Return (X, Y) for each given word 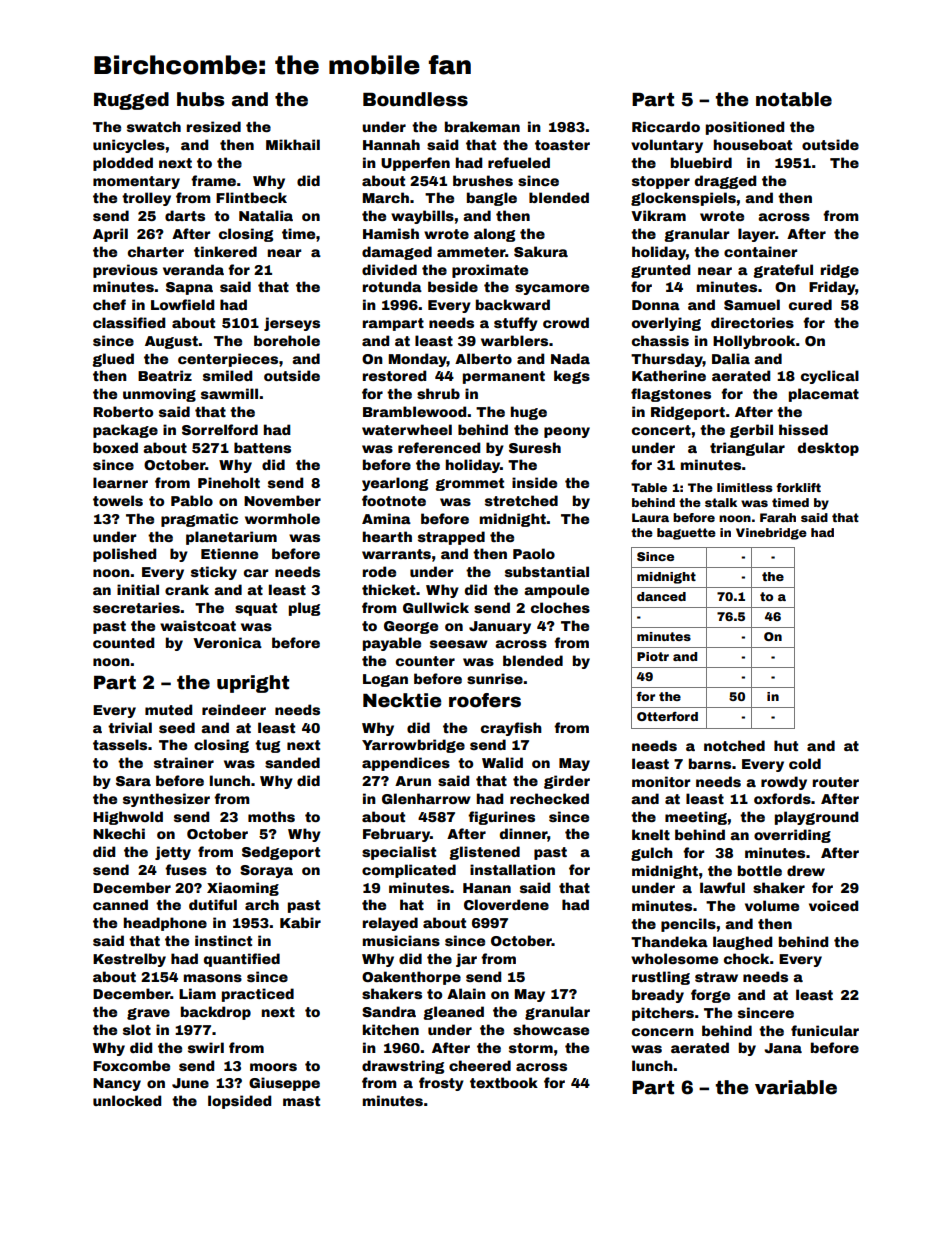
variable (796, 1087)
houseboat (753, 144)
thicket (388, 589)
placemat (824, 395)
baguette (686, 534)
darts (185, 215)
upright (253, 684)
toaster (562, 145)
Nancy (117, 1084)
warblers (514, 340)
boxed (115, 447)
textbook (504, 1082)
